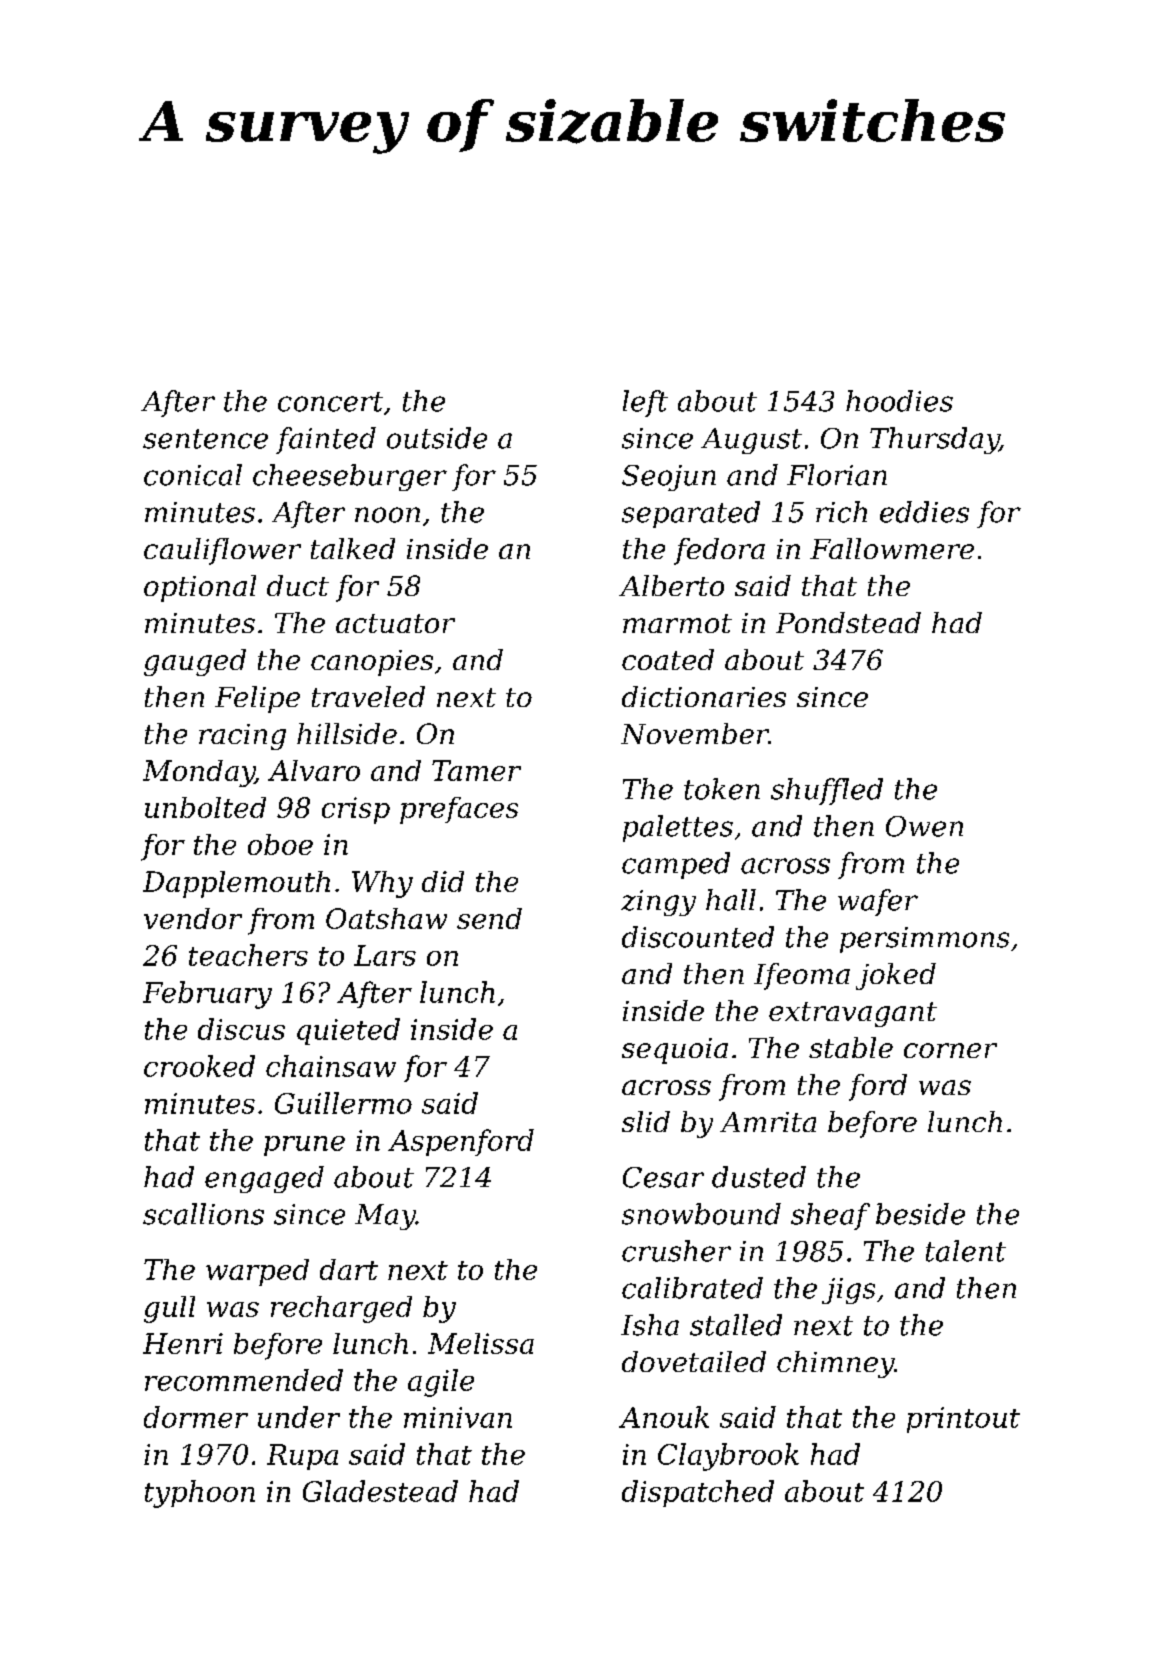  What do you see at coordinates (848, 622) in the page?
I see `Pondstead` at bounding box center [848, 622].
